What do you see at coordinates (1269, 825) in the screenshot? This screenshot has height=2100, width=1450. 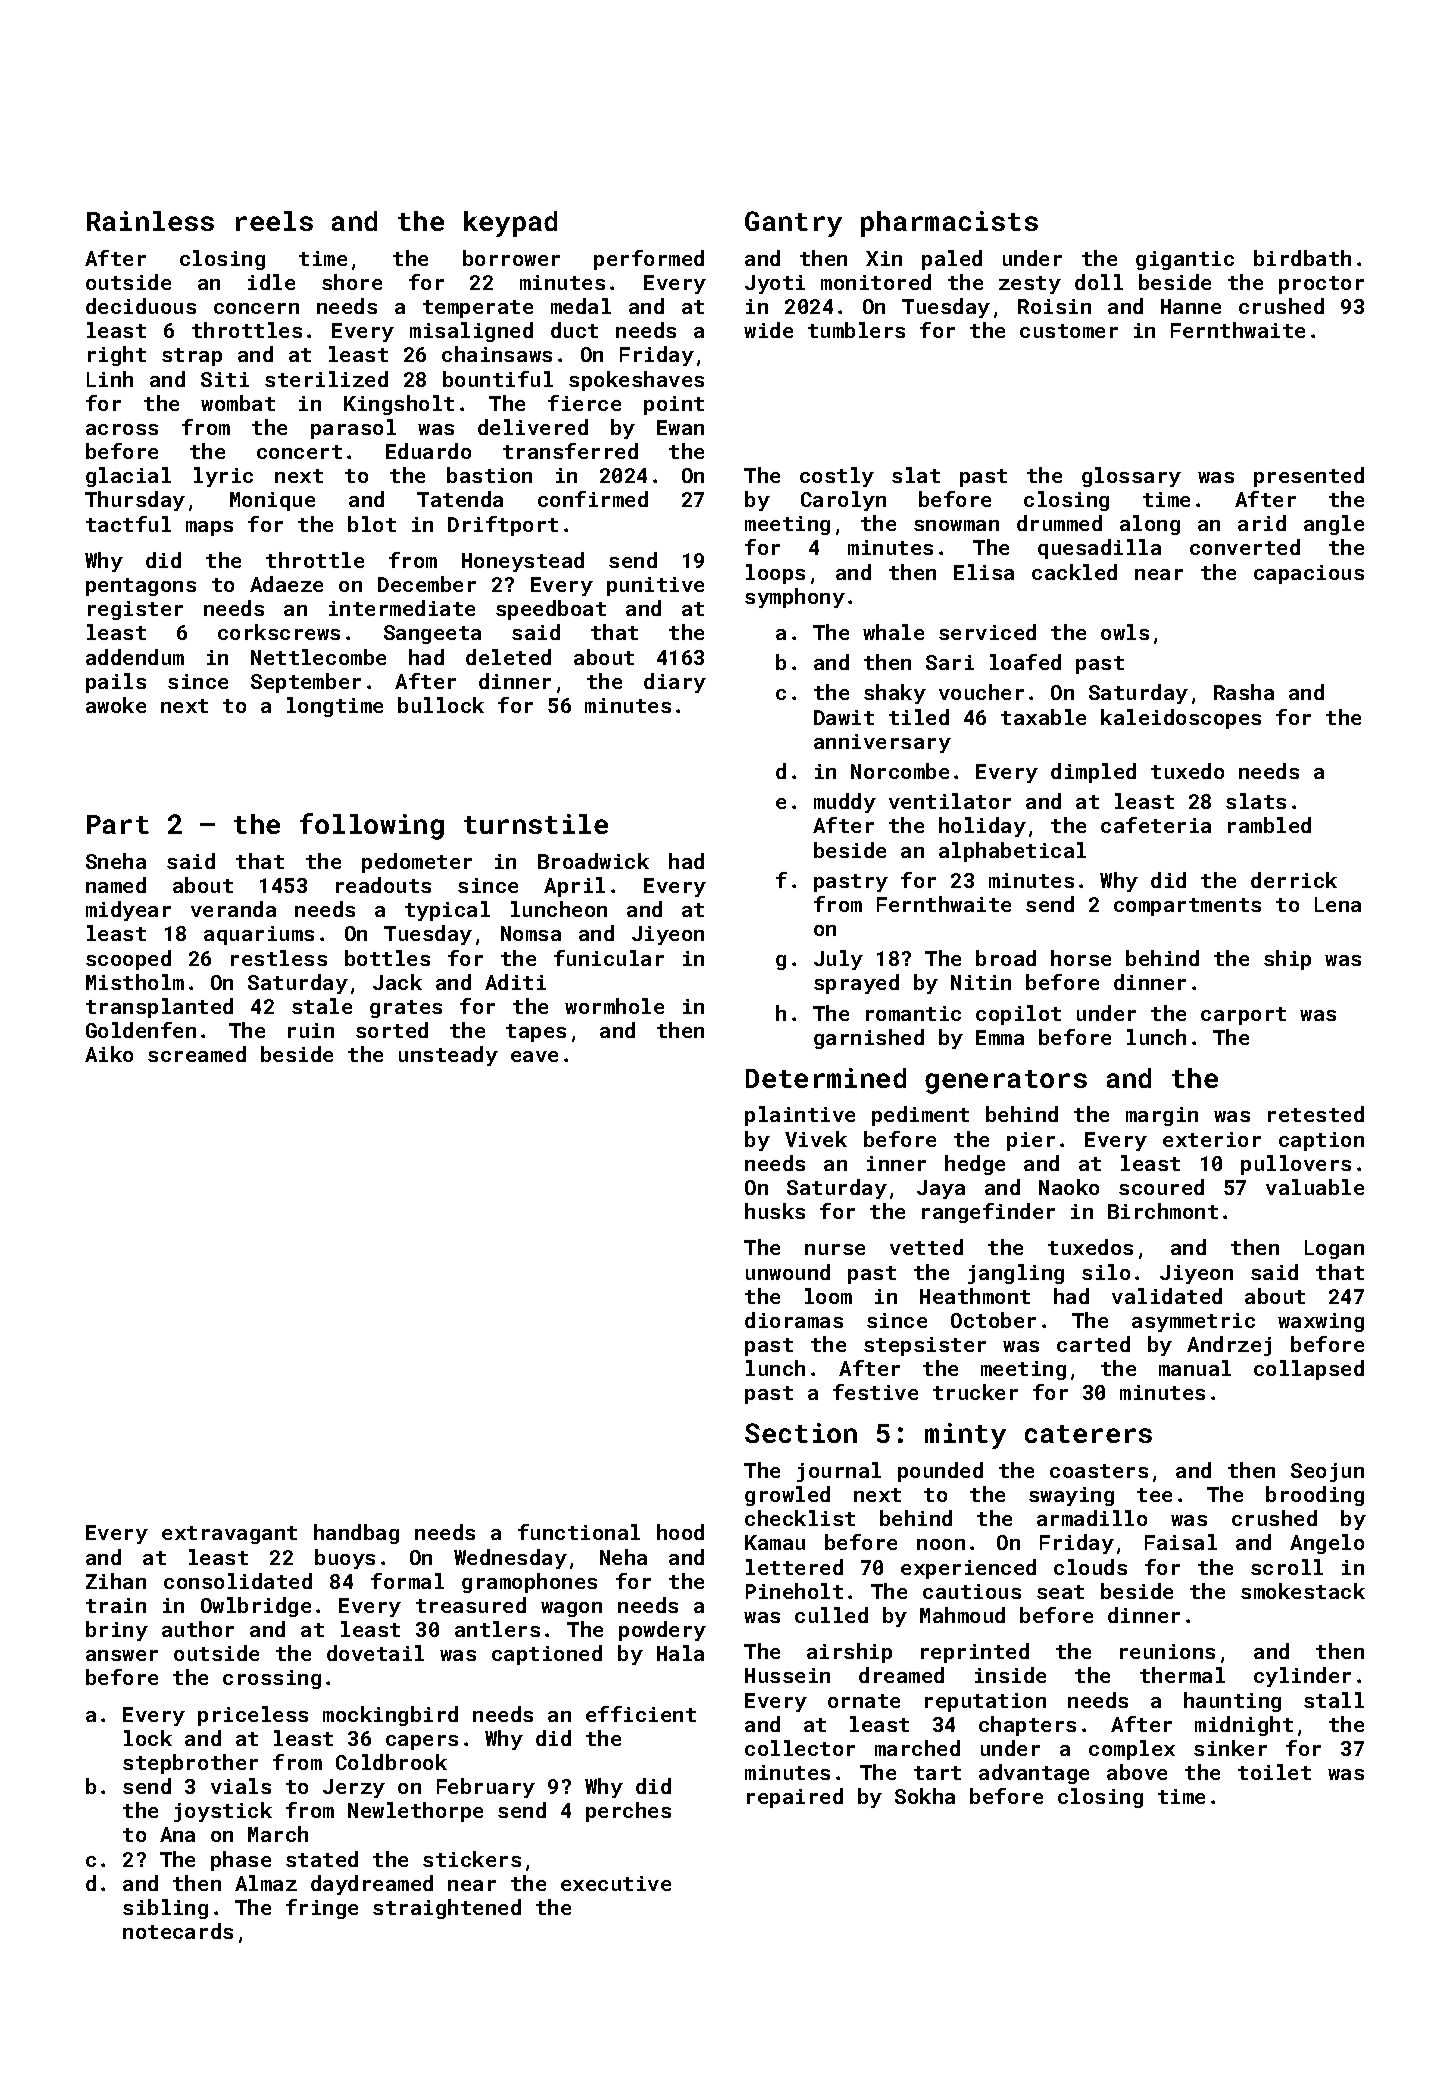 I see `rambled` at bounding box center [1269, 825].
